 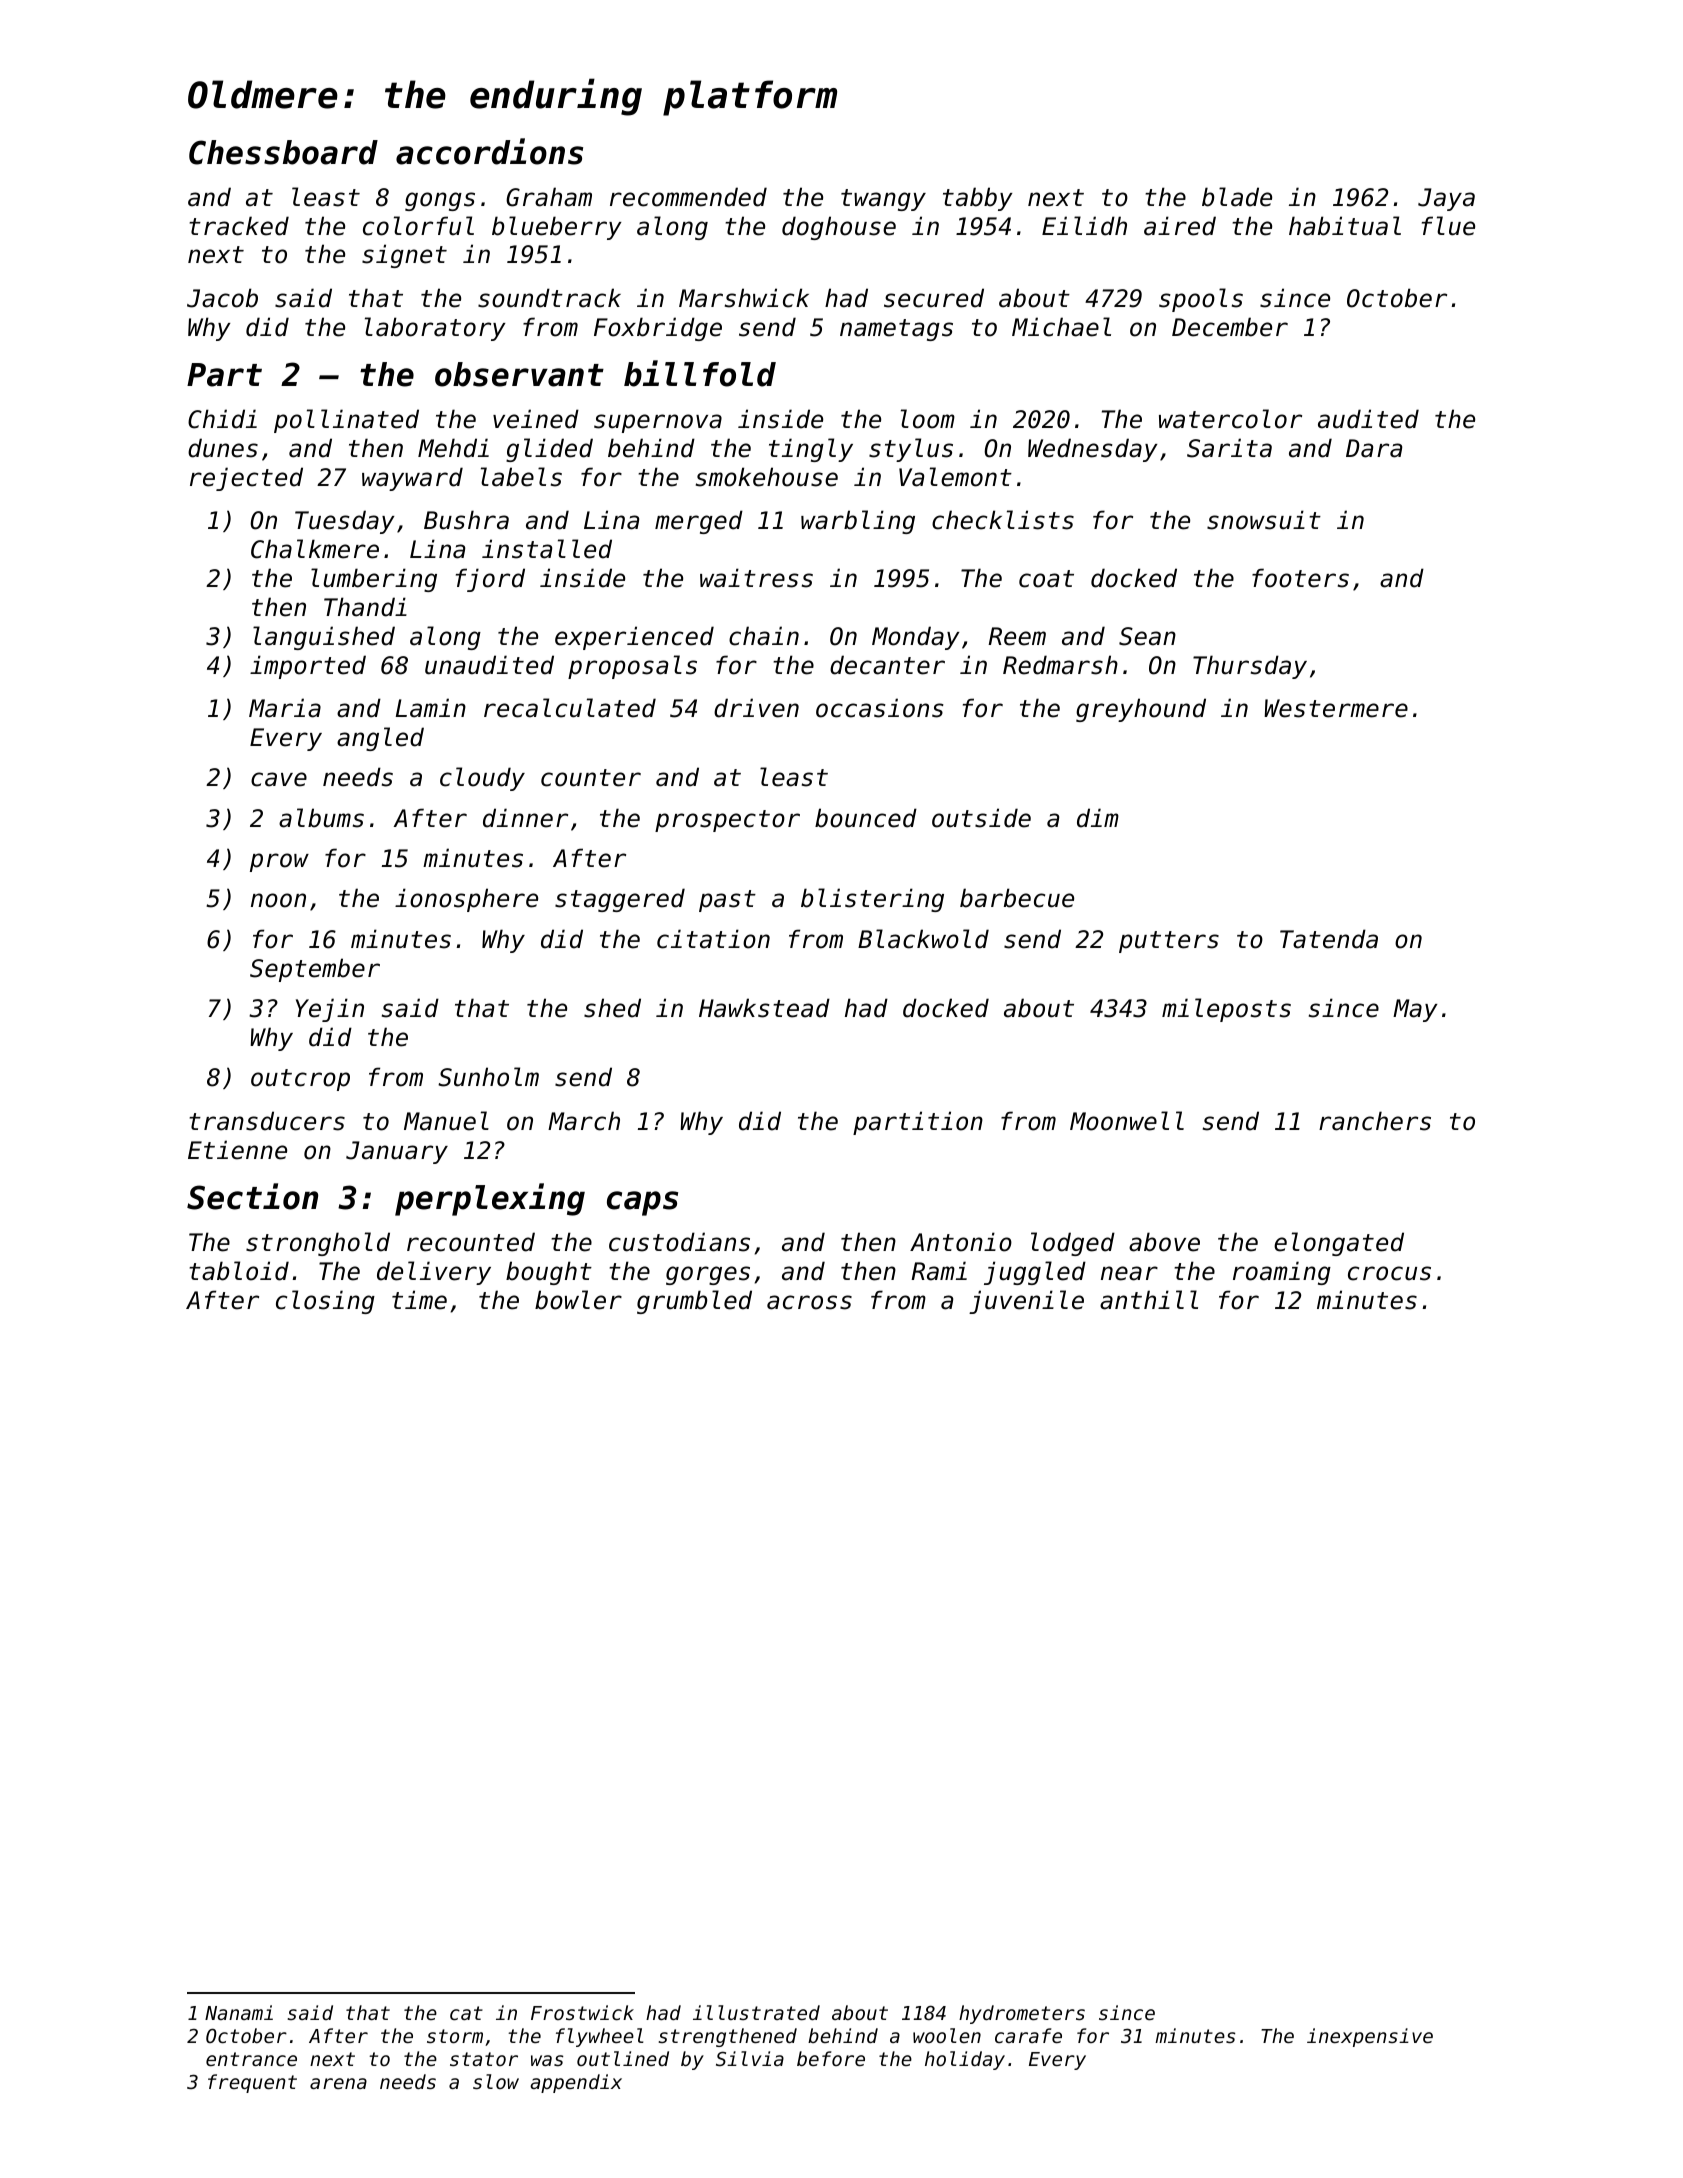 What do you see at coordinates (582, 2012) in the screenshot?
I see `Frostwick` at bounding box center [582, 2012].
